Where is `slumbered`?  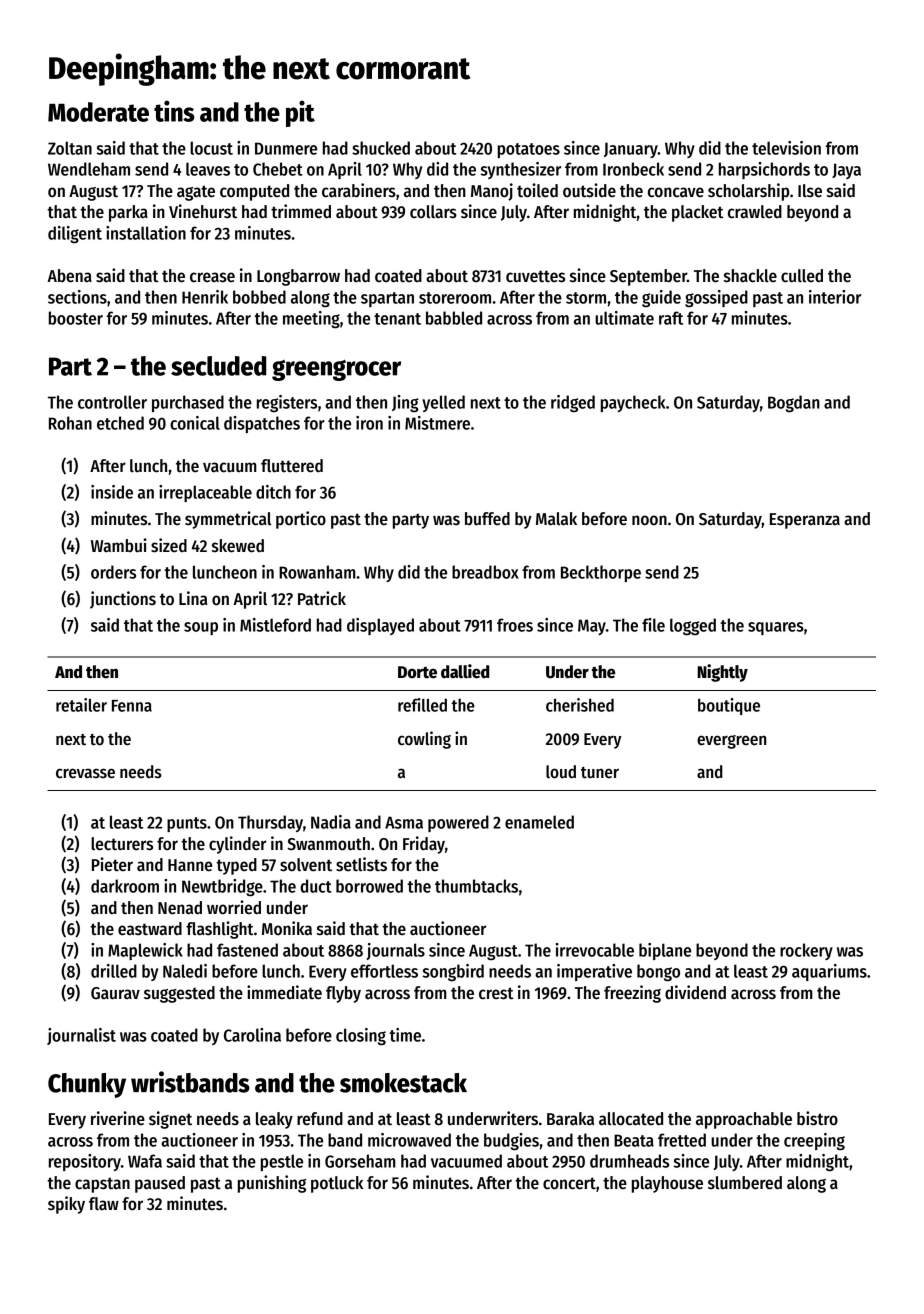
slumbered is located at coordinates (745, 1183).
